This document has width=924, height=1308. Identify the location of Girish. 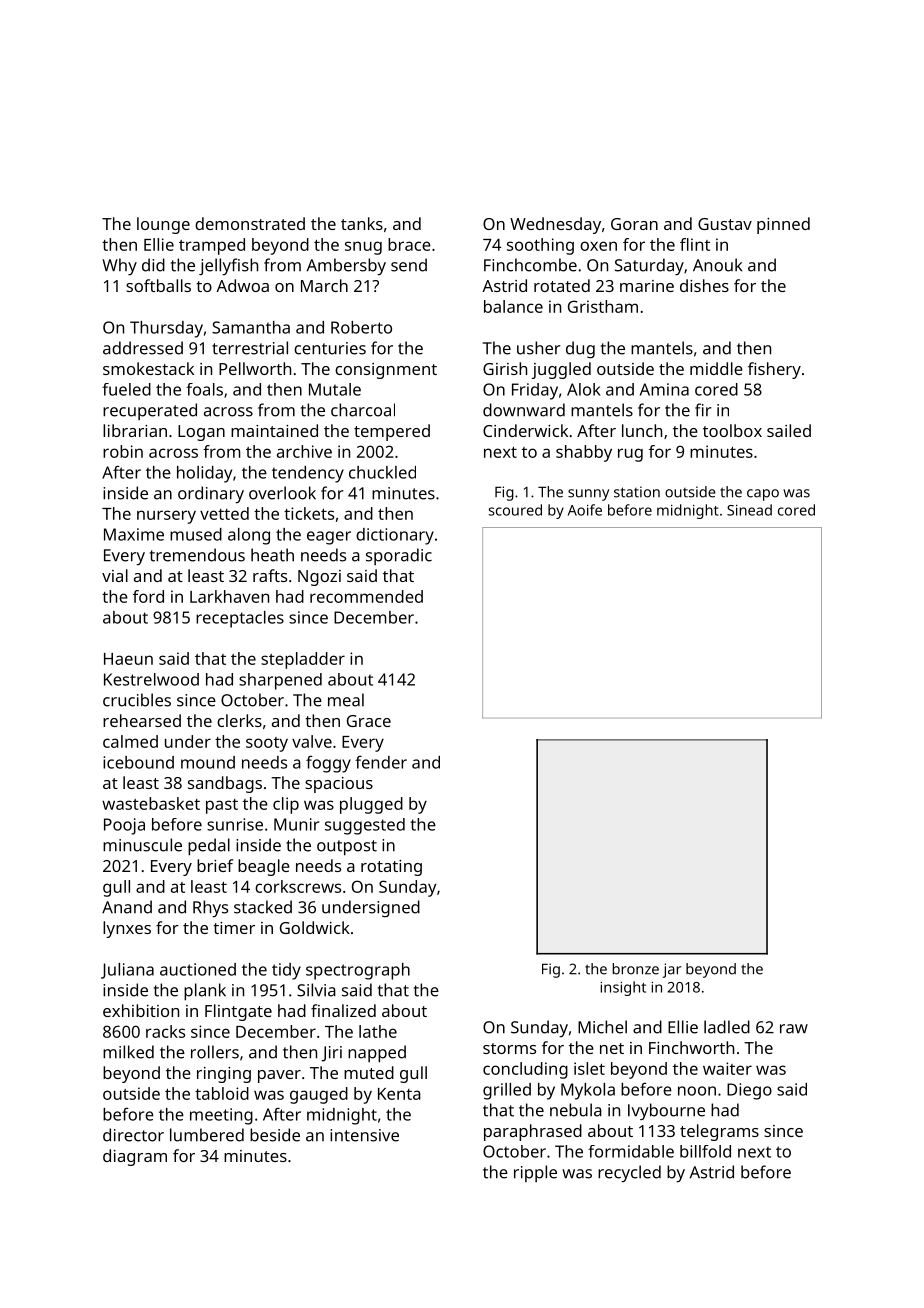
(505, 368).
